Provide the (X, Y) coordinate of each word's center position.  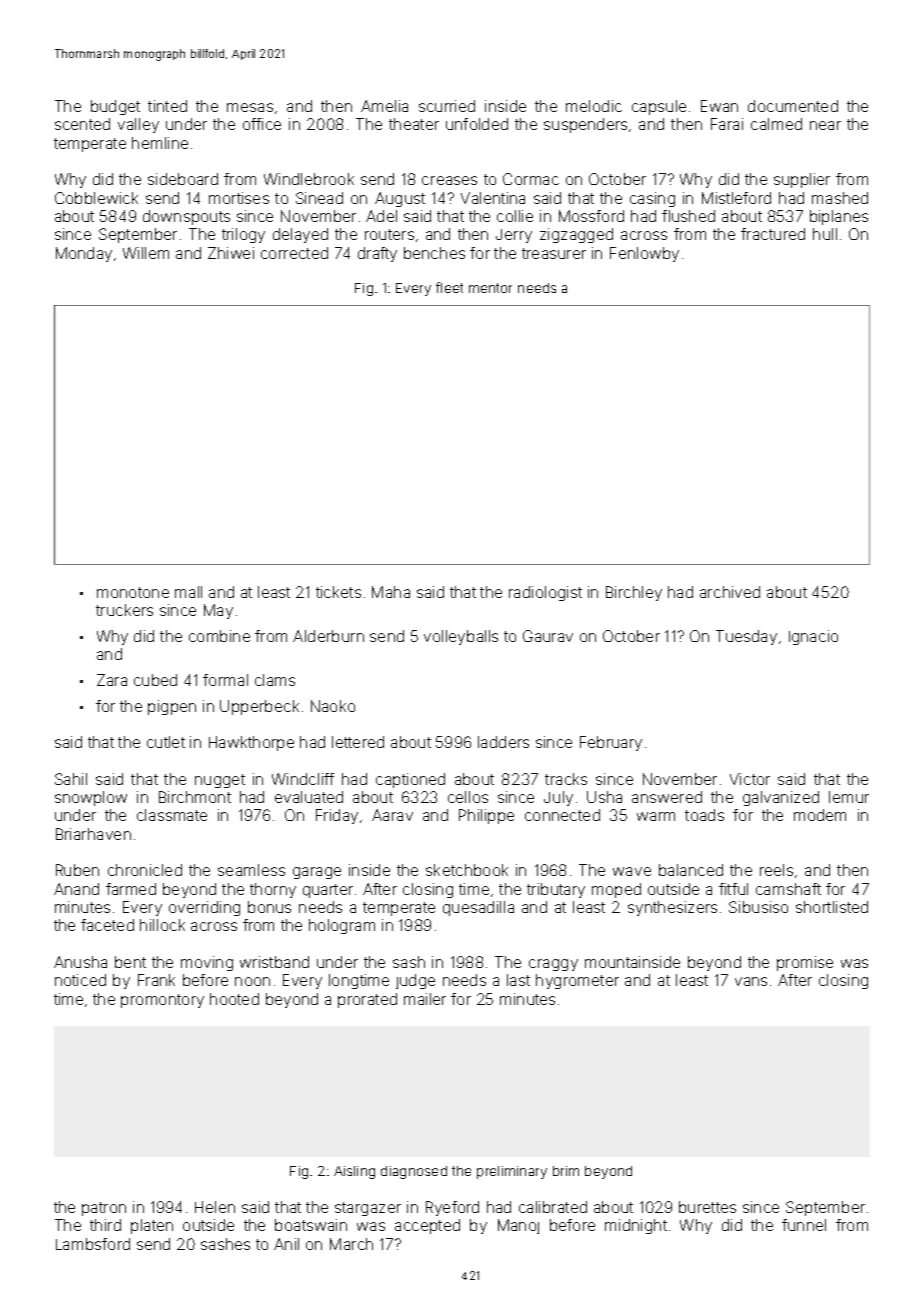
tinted (167, 106)
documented (793, 106)
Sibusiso (758, 907)
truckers (124, 610)
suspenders (585, 125)
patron (104, 1209)
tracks (566, 779)
